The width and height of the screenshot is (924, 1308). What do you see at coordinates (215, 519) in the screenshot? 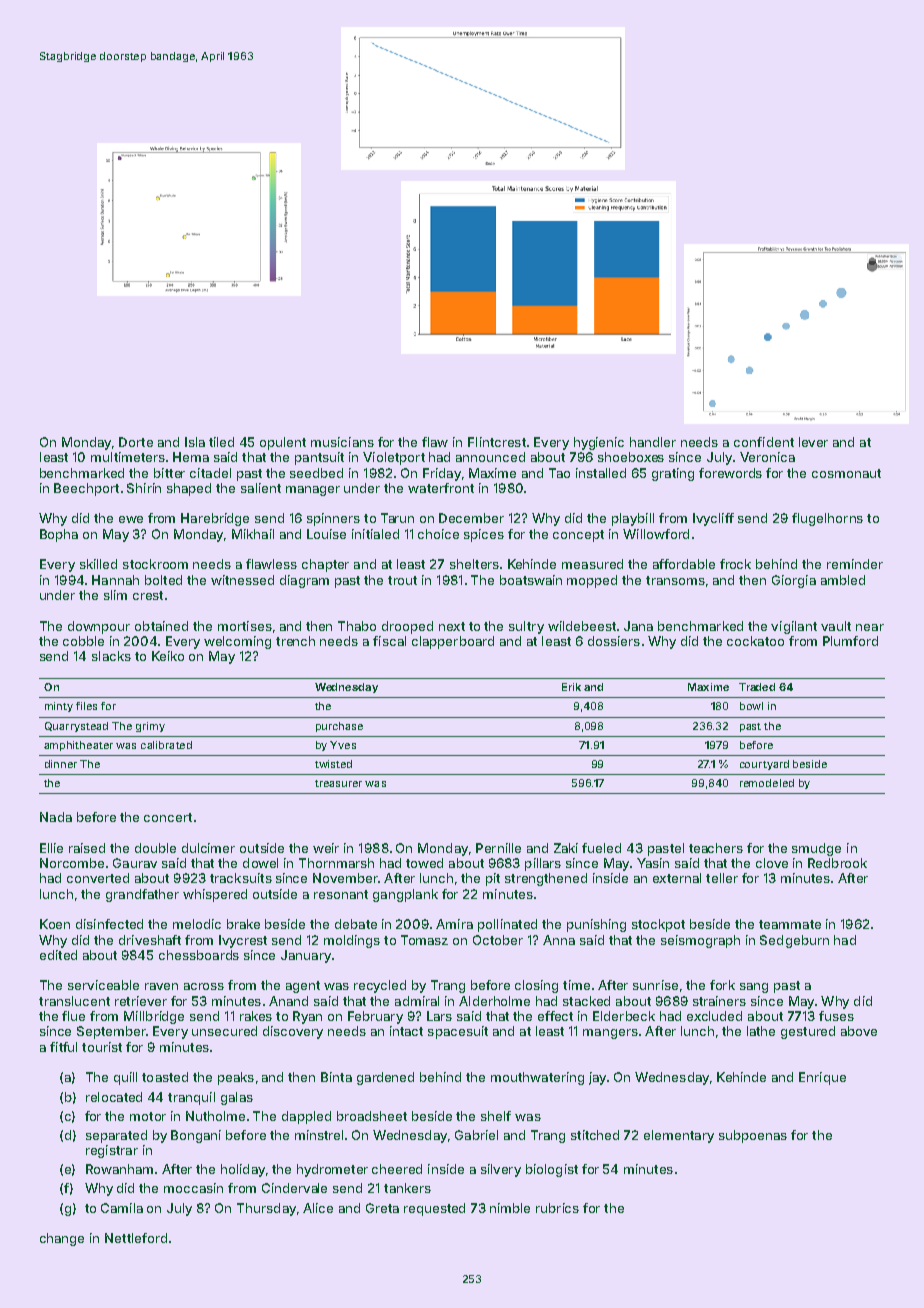
I see `Harebridge` at bounding box center [215, 519].
